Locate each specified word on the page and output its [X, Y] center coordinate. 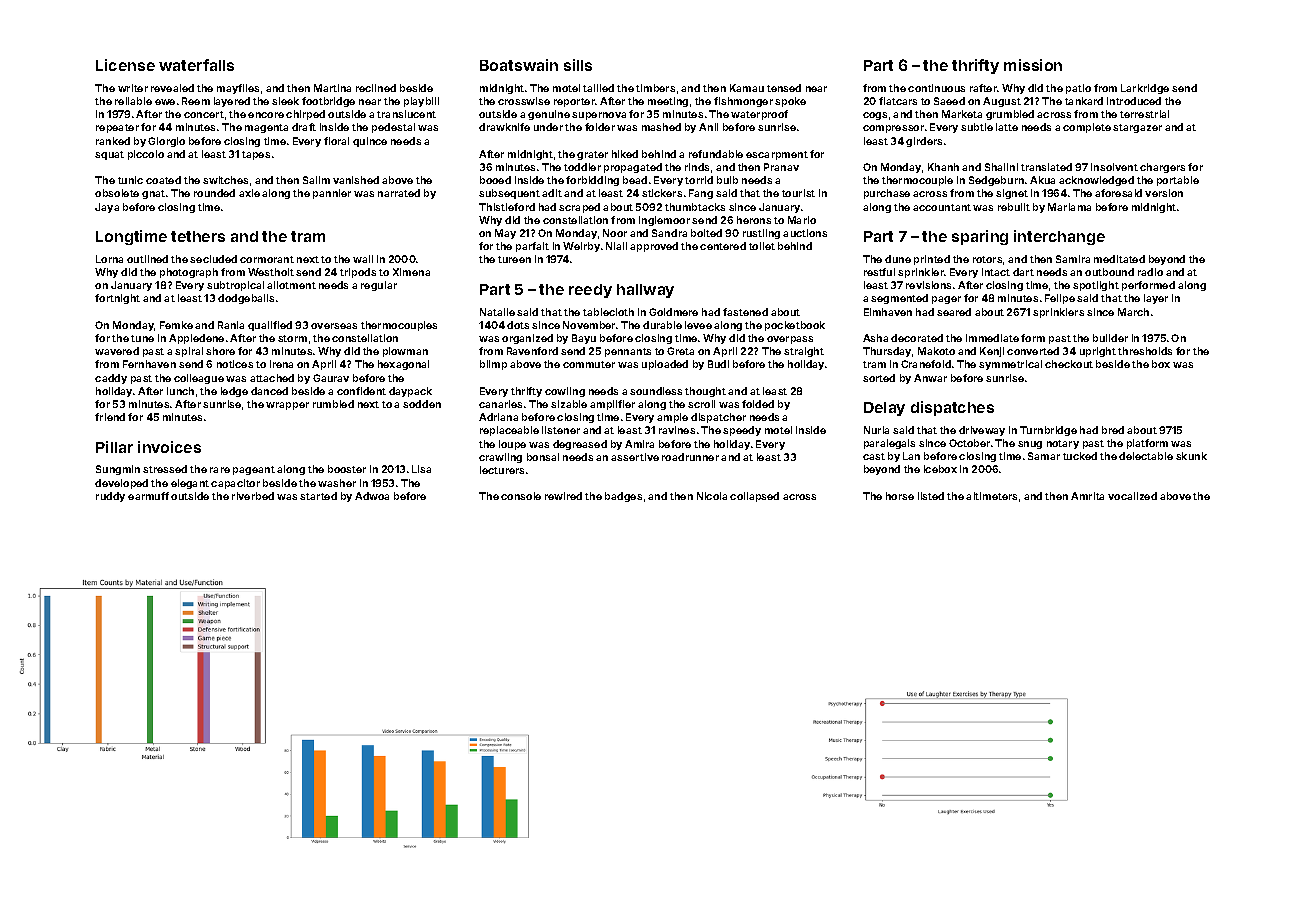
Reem [196, 101]
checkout [1069, 364]
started [318, 496]
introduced [1134, 101]
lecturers [502, 470]
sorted [879, 378]
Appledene [196, 339]
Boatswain [519, 65]
